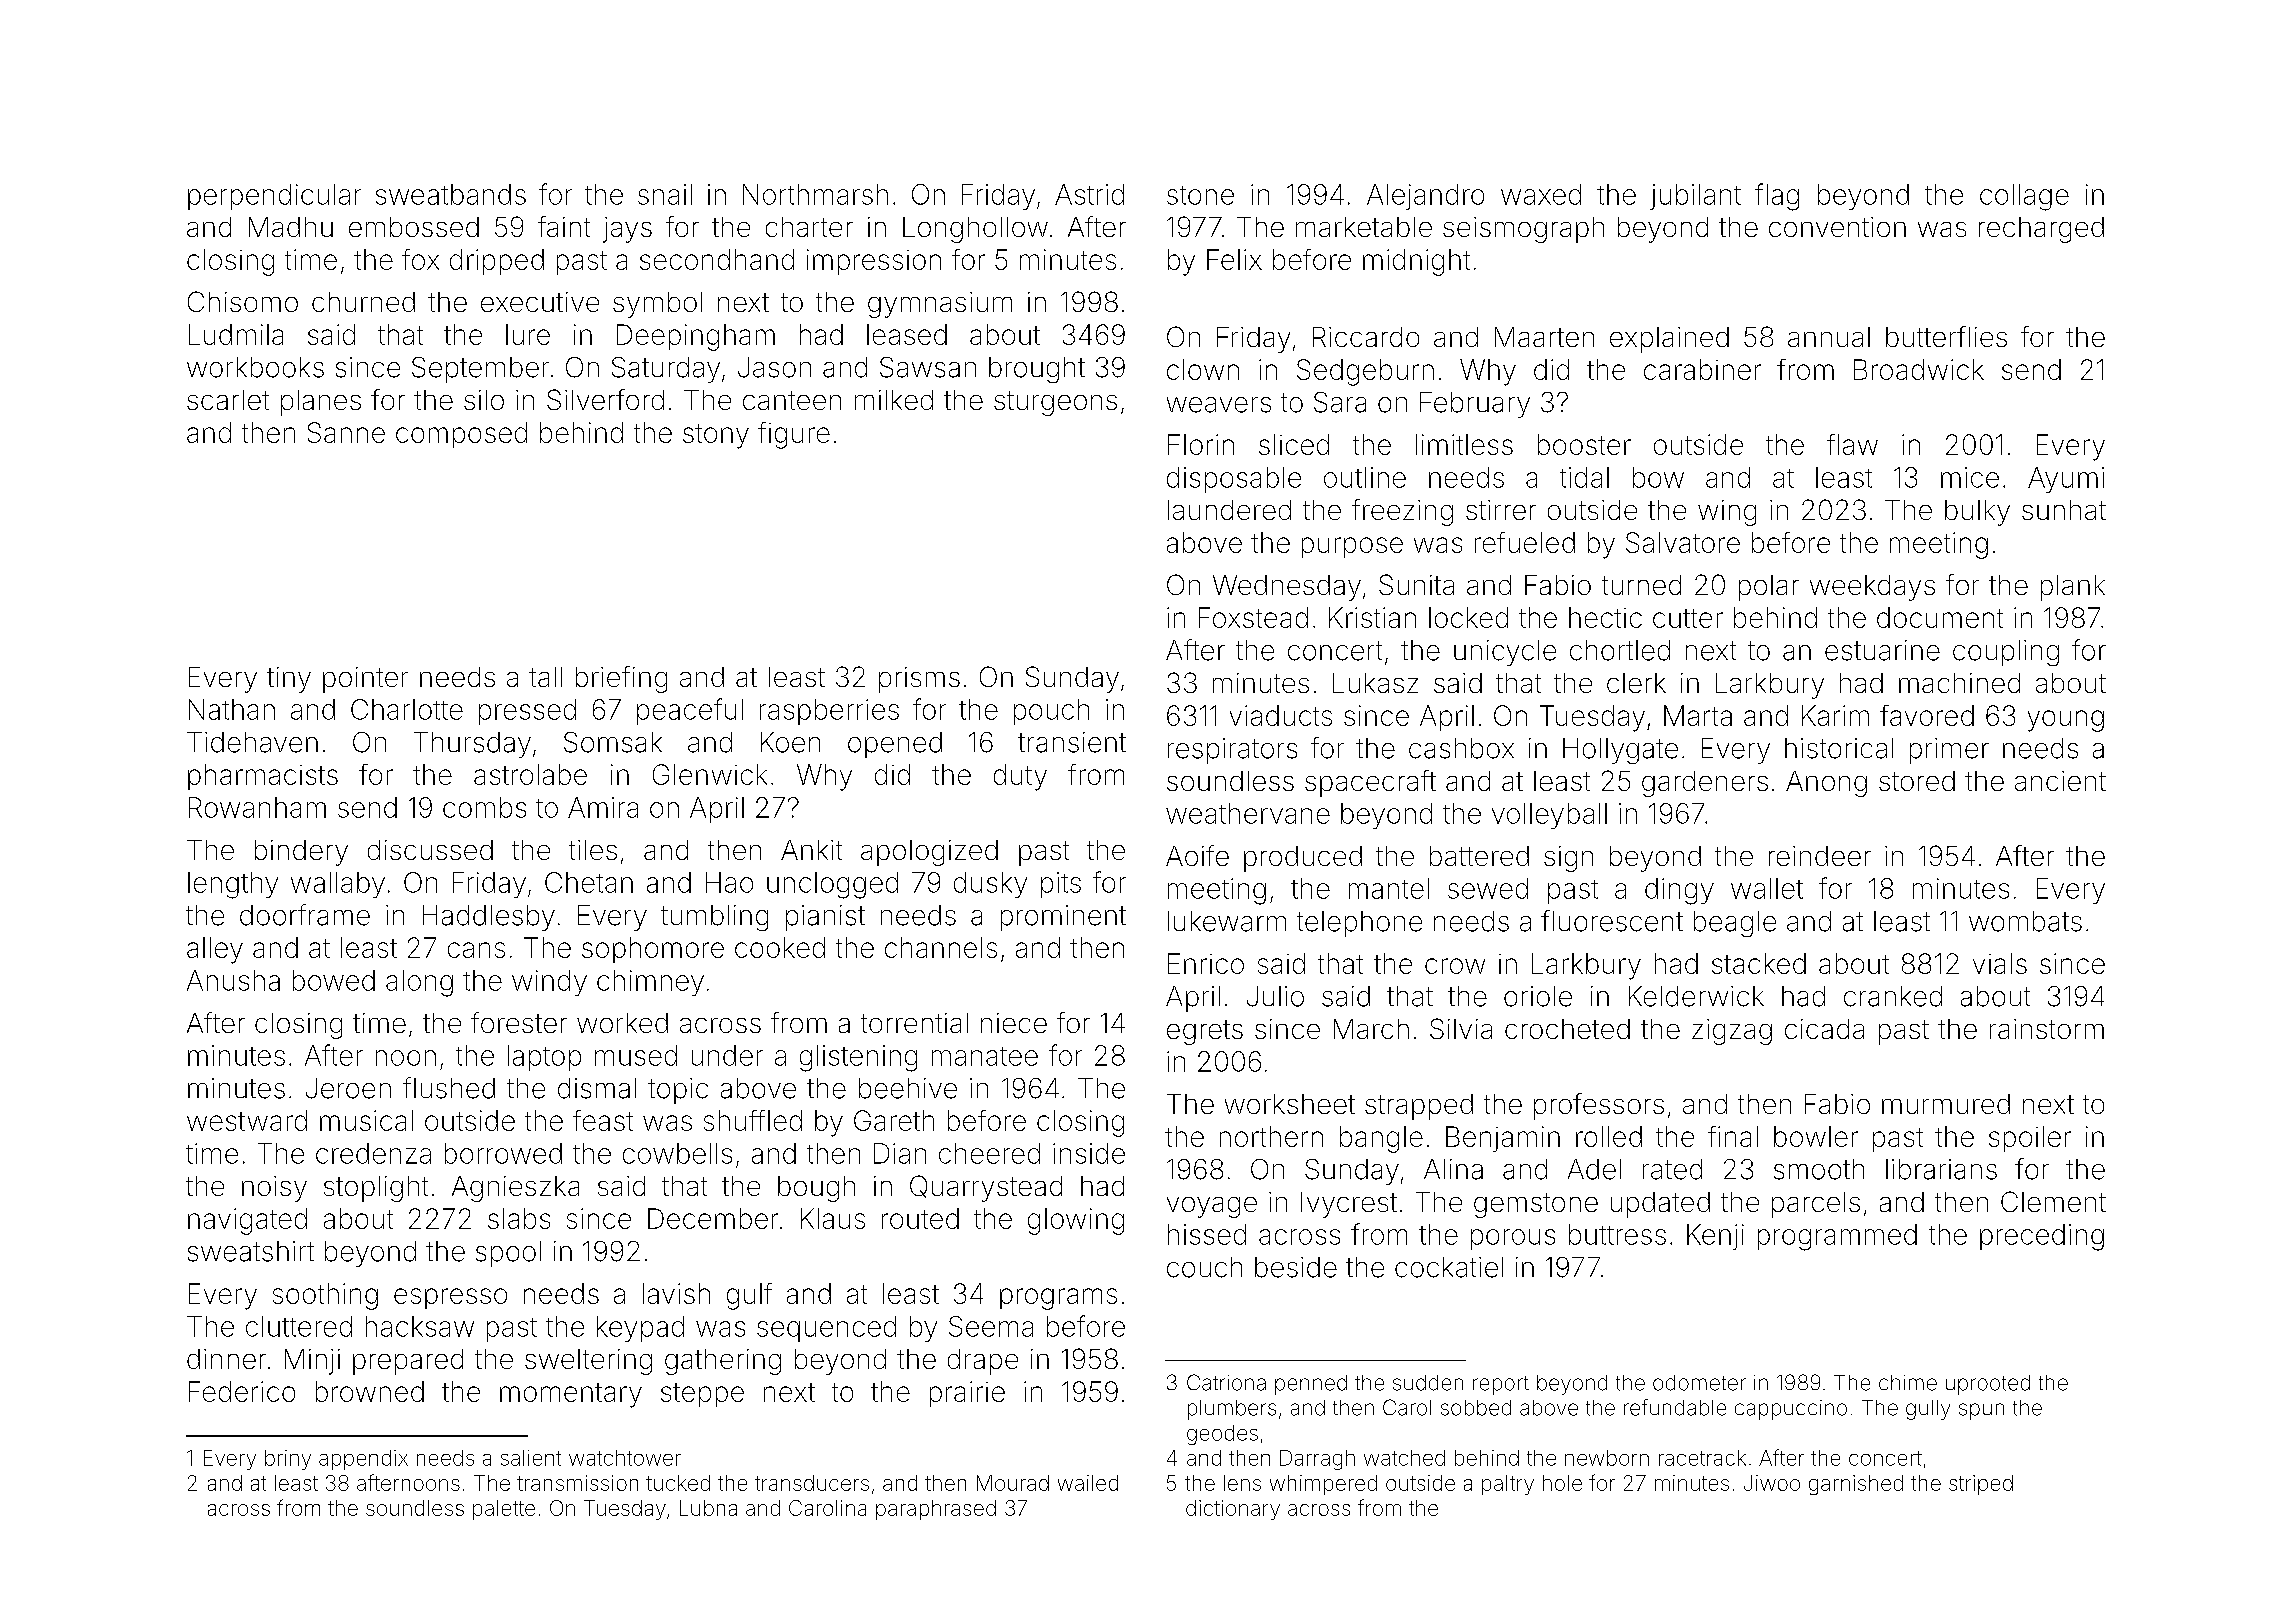 This screenshot has height=1620, width=2292. What do you see at coordinates (449, 1088) in the screenshot?
I see `flushed` at bounding box center [449, 1088].
